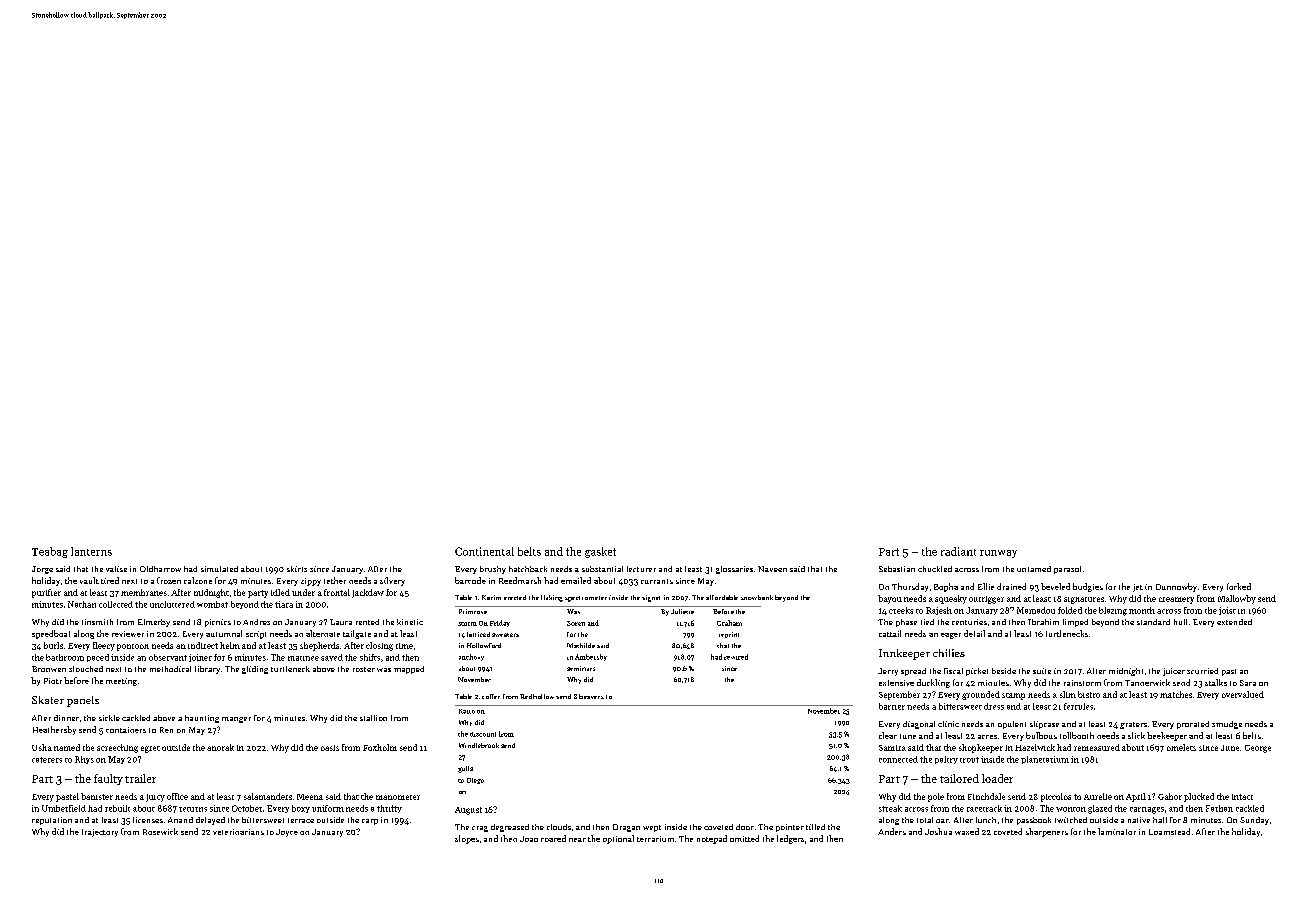 This screenshot has width=1308, height=924. I want to click on veterinarians, so click(238, 832).
